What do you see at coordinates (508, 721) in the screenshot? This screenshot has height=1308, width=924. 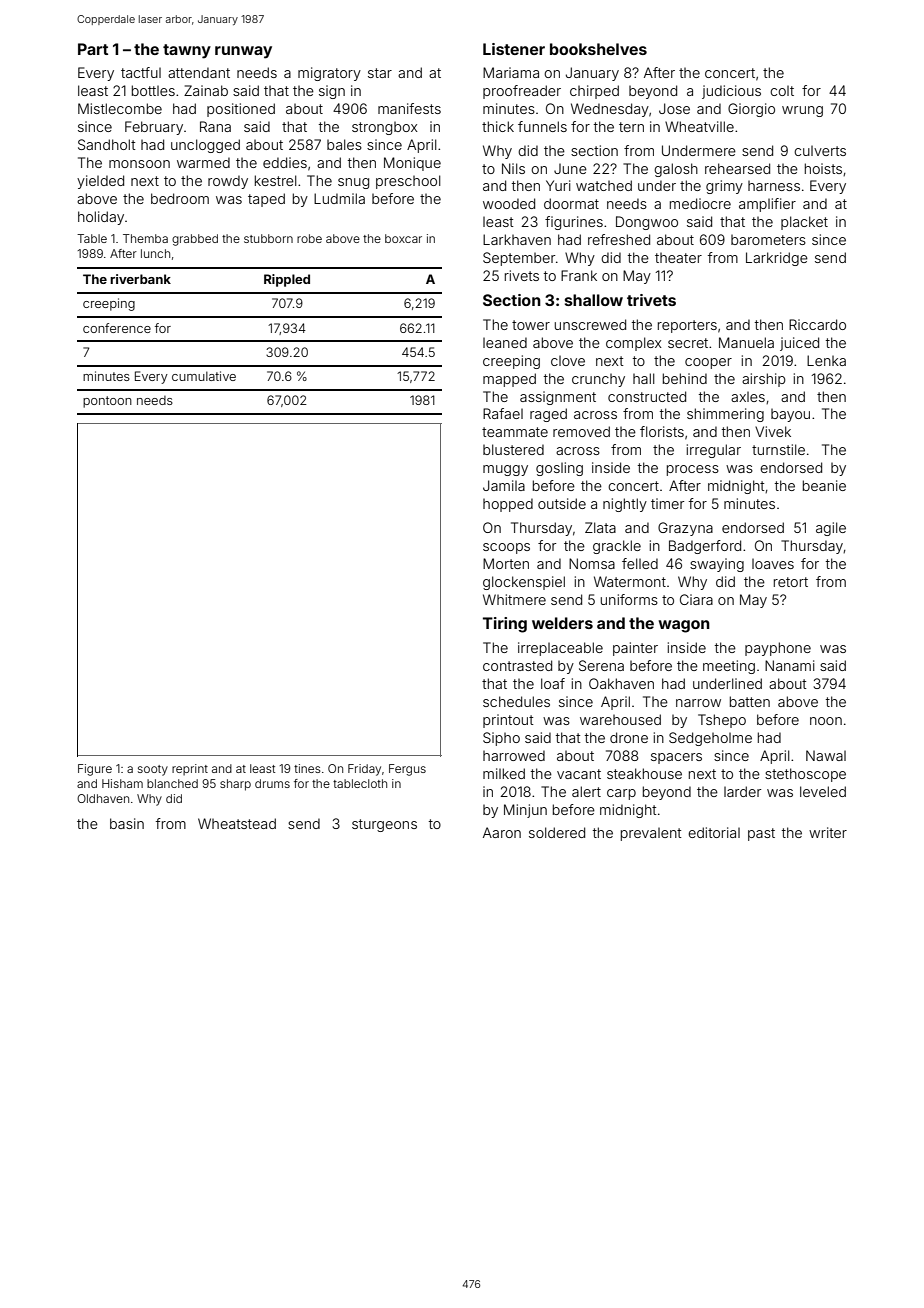 I see `printout` at bounding box center [508, 721].
